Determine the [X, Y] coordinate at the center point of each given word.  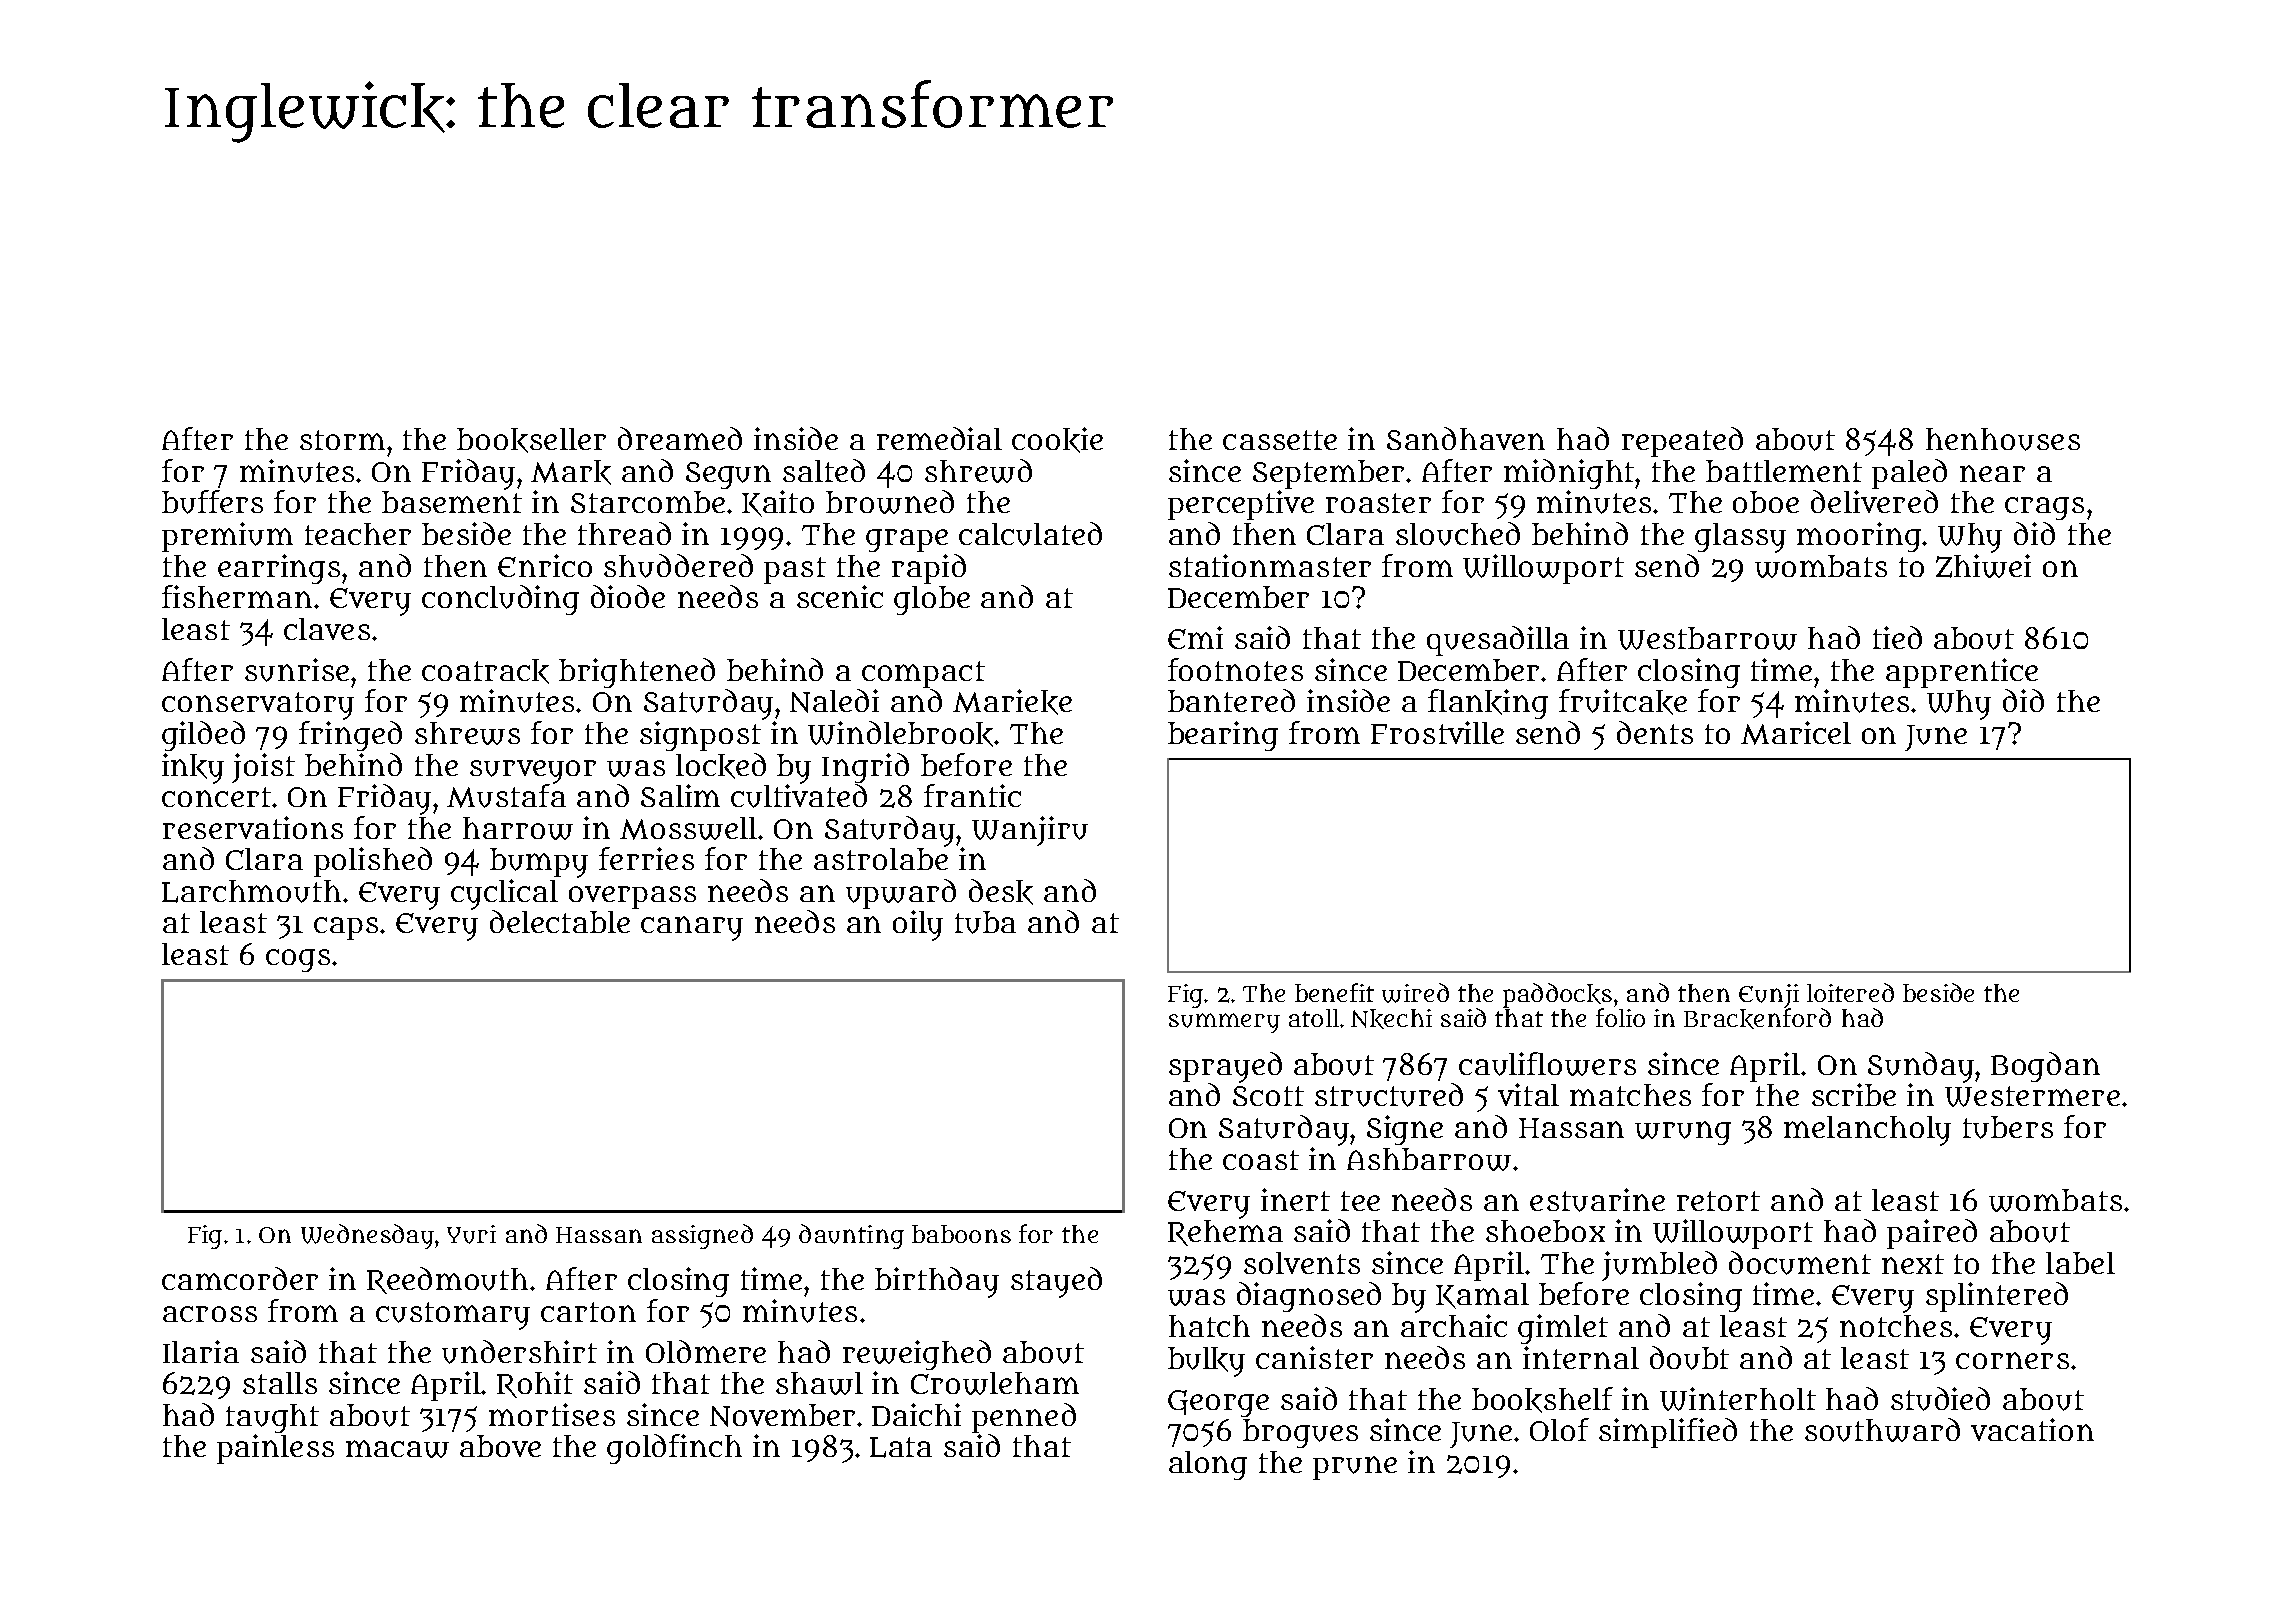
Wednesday [367, 1236]
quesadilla [1498, 641]
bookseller [531, 440]
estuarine [1597, 1200]
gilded [203, 736]
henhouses [2003, 439]
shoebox [1545, 1231]
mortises [552, 1414]
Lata [901, 1447]
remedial [939, 438]
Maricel [1796, 733]
